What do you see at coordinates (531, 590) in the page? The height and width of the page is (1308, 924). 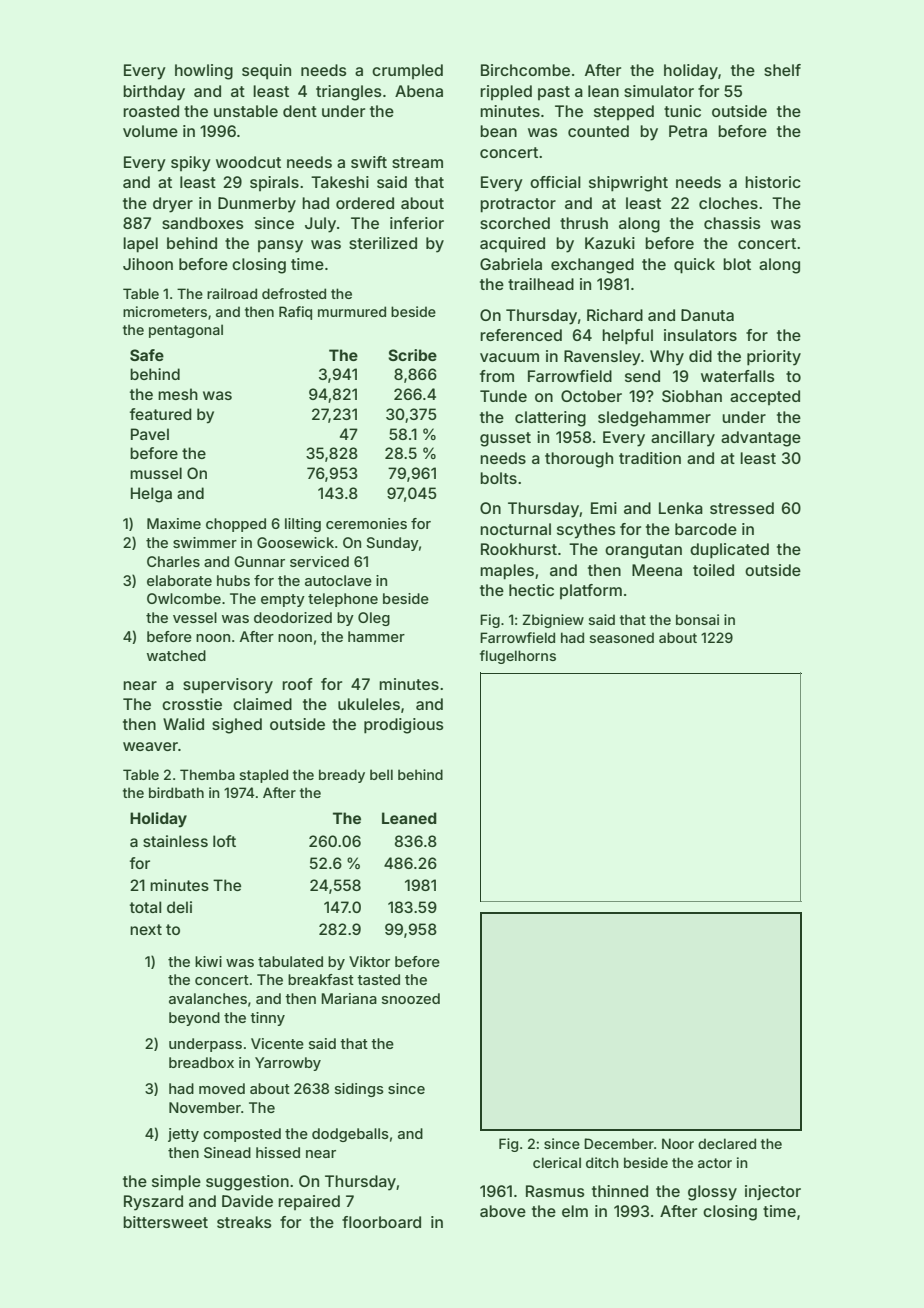 I see `hectic` at bounding box center [531, 590].
